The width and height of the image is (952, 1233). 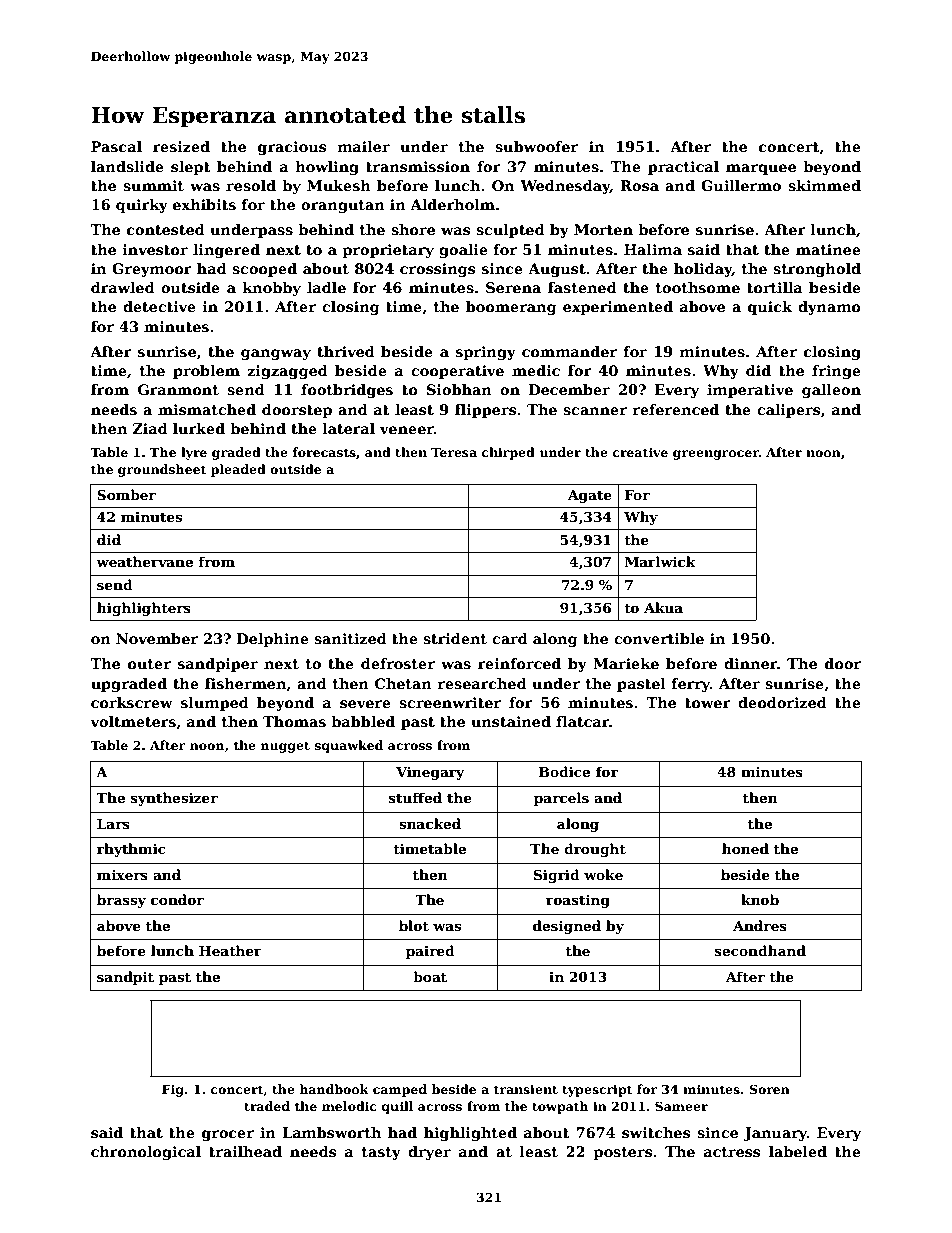 I want to click on convertible, so click(x=659, y=638).
